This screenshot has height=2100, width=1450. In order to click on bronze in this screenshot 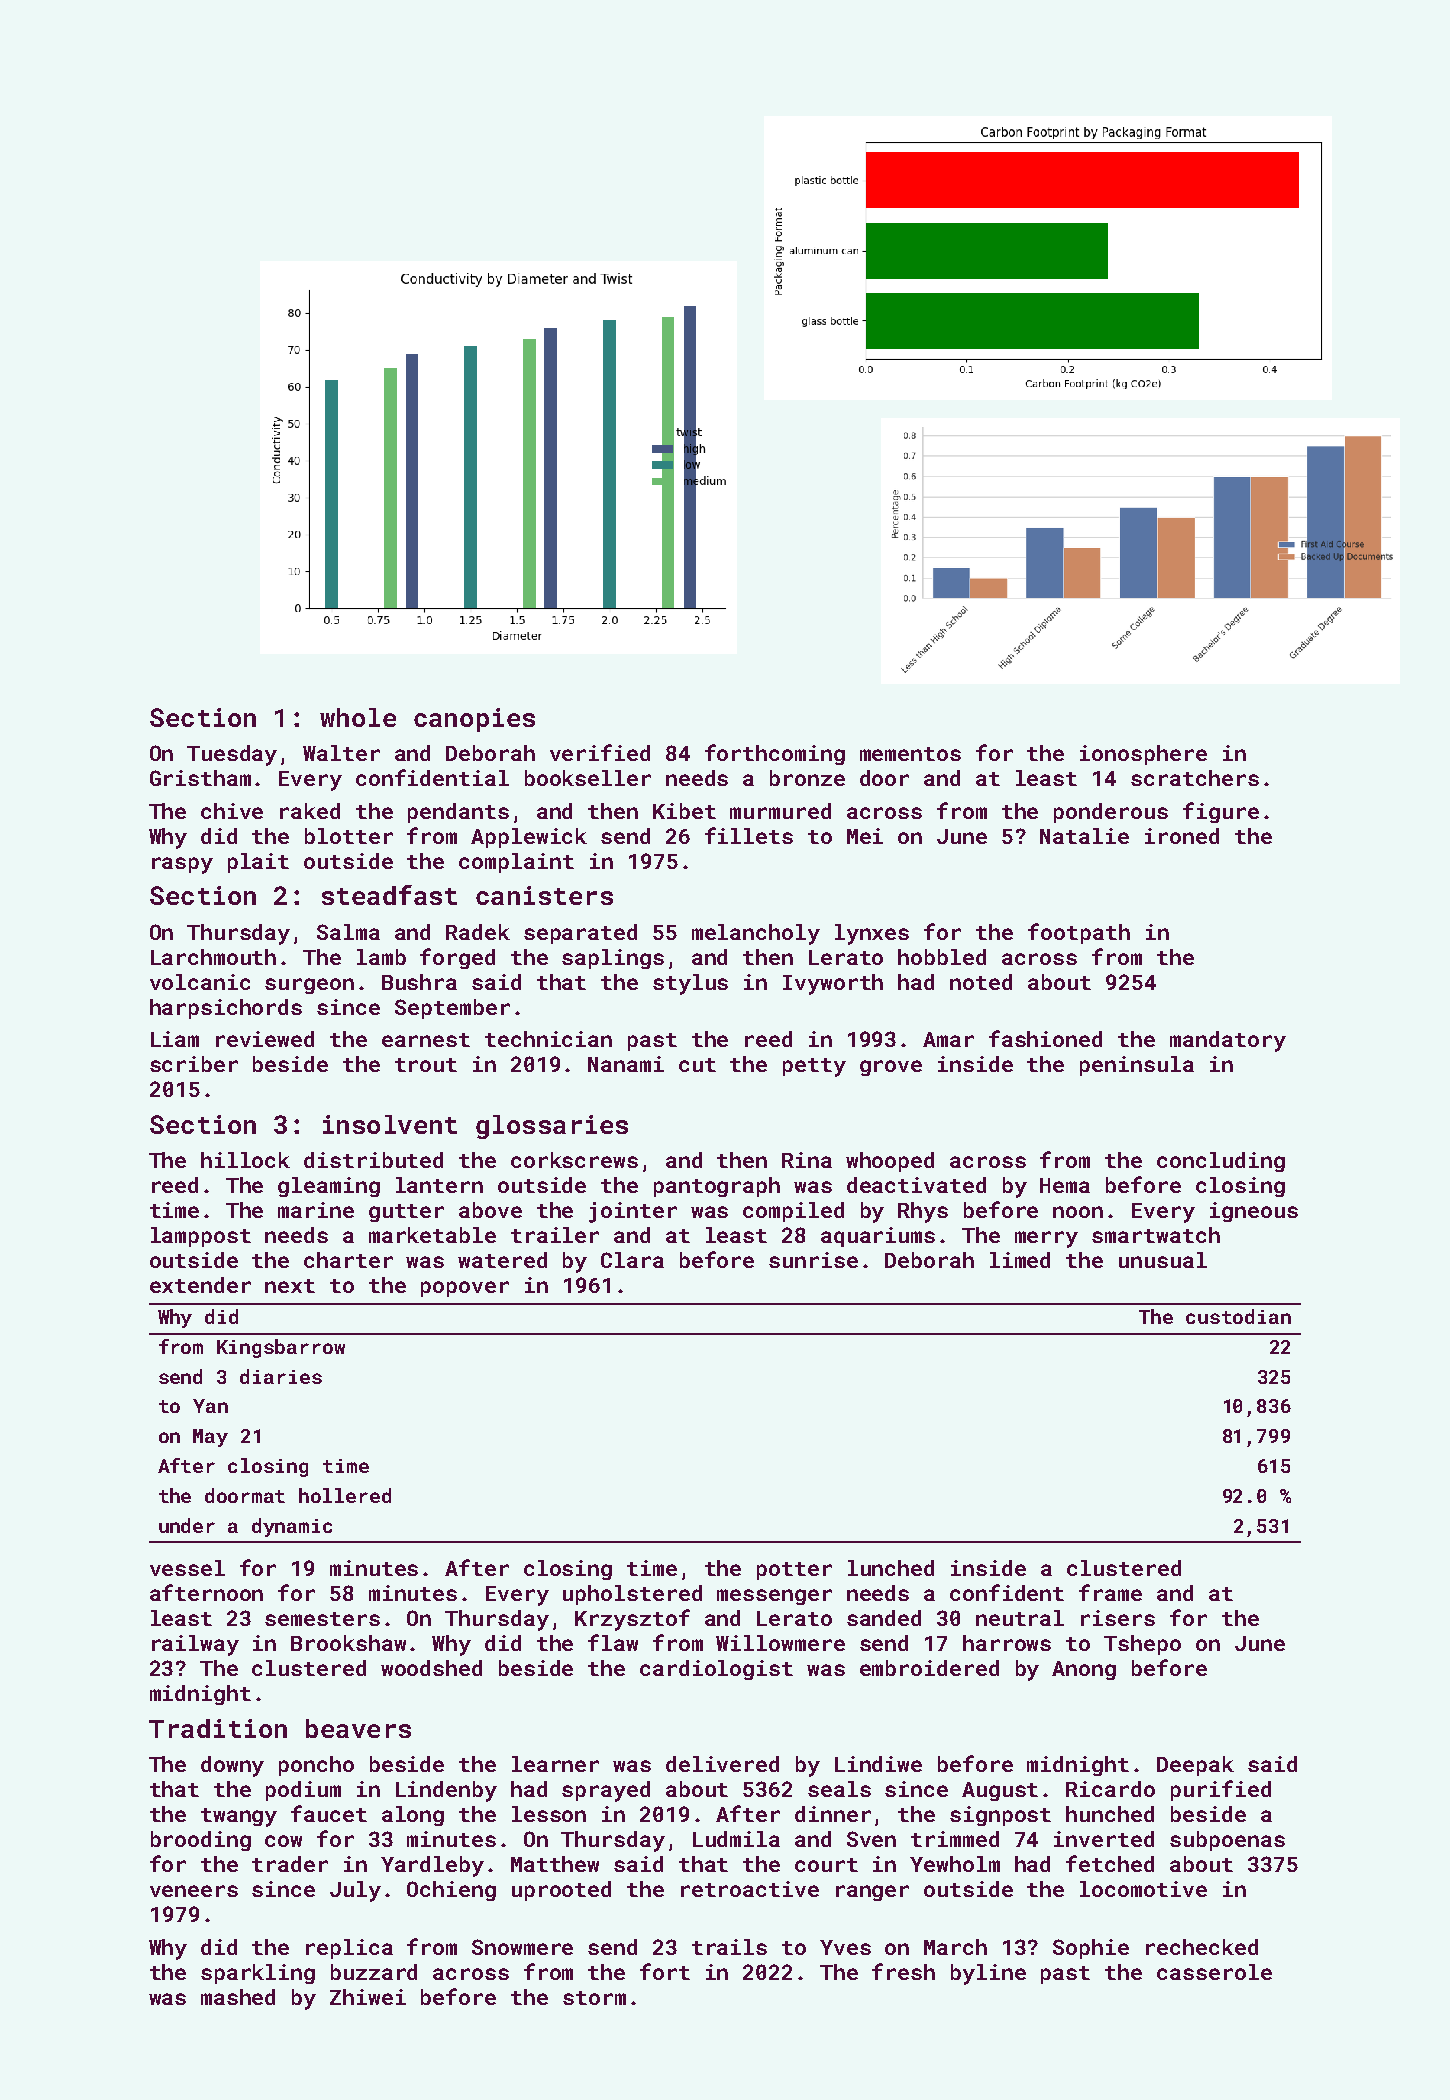, I will do `click(807, 778)`.
